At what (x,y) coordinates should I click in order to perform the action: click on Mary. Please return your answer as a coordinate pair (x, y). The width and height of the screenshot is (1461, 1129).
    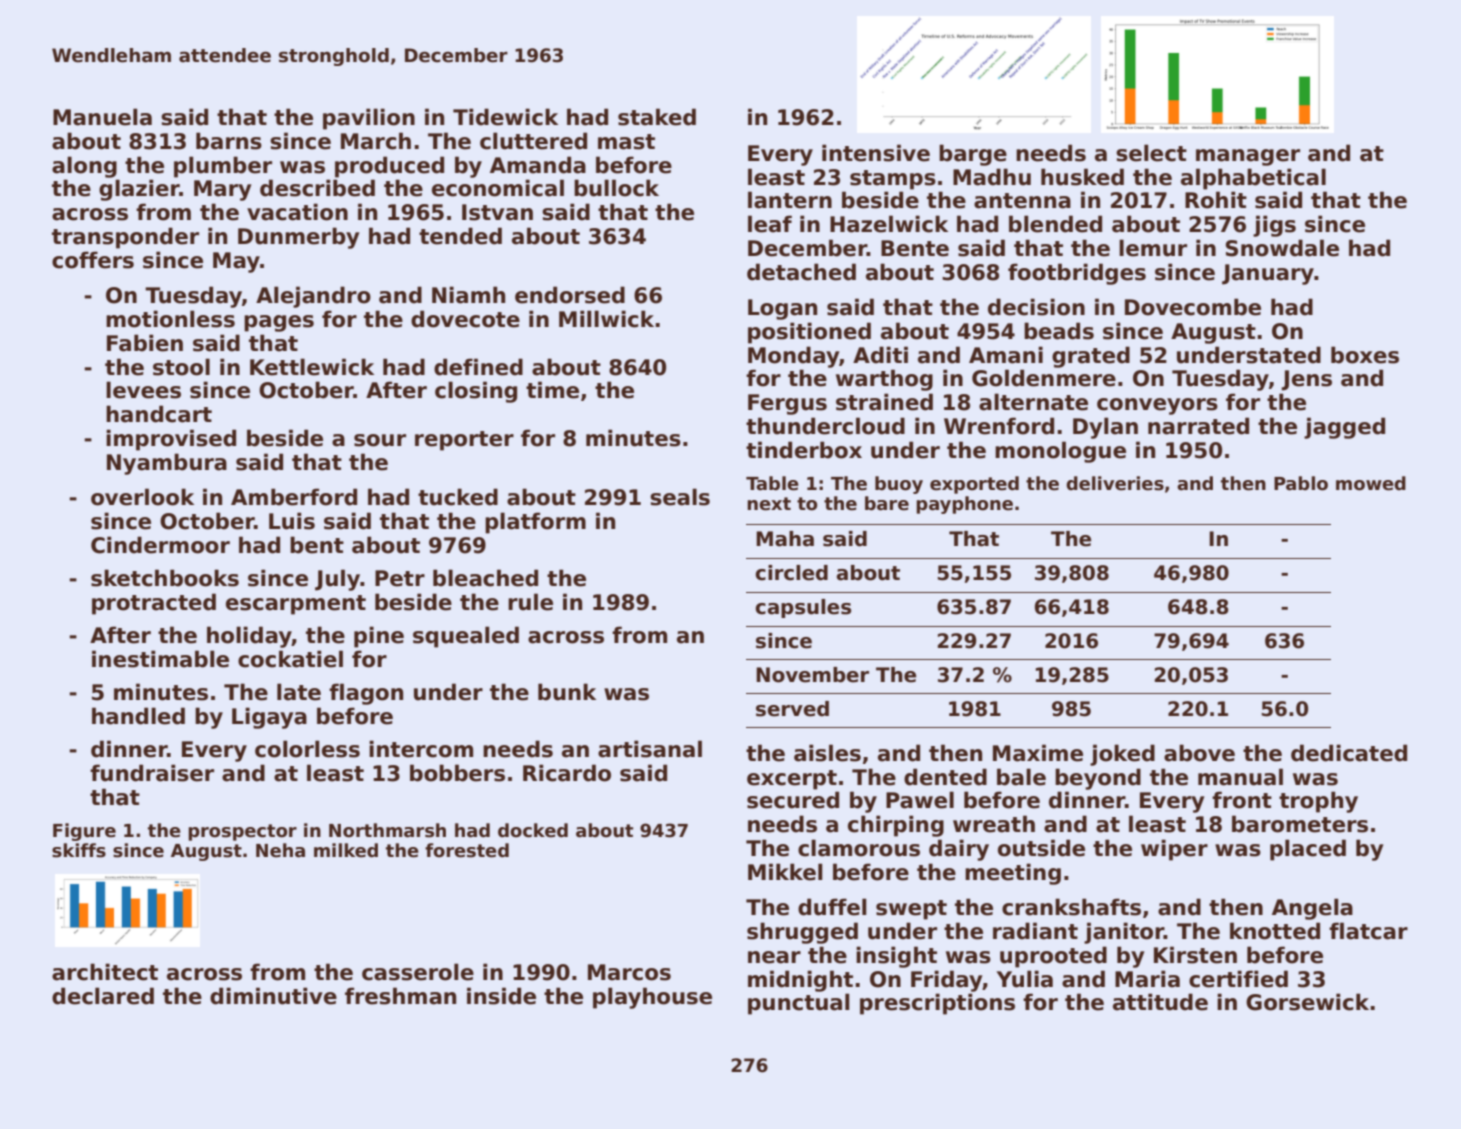
    Looking at the image, I should click on (222, 190).
